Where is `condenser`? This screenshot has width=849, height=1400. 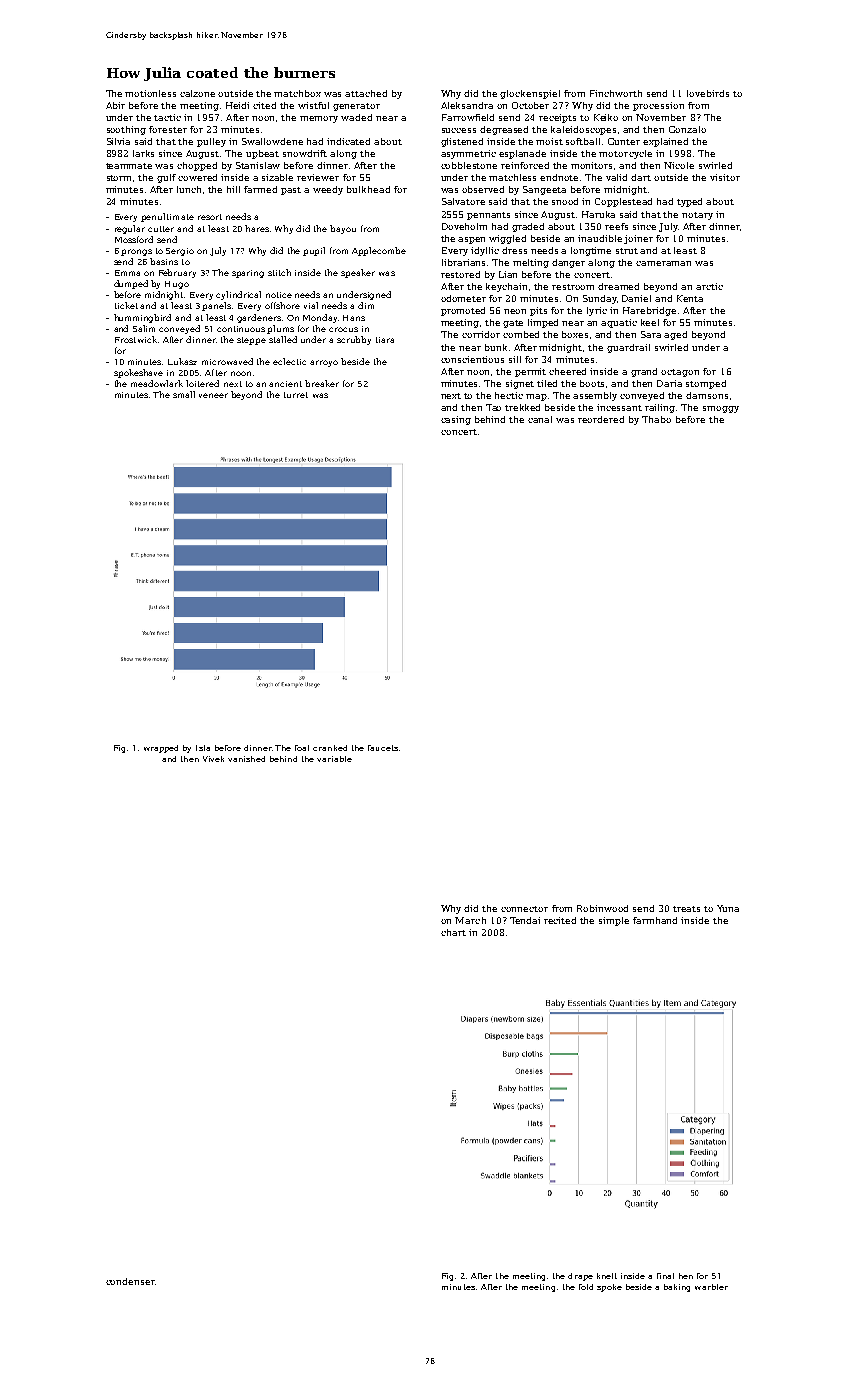
condenser is located at coordinates (130, 1281).
